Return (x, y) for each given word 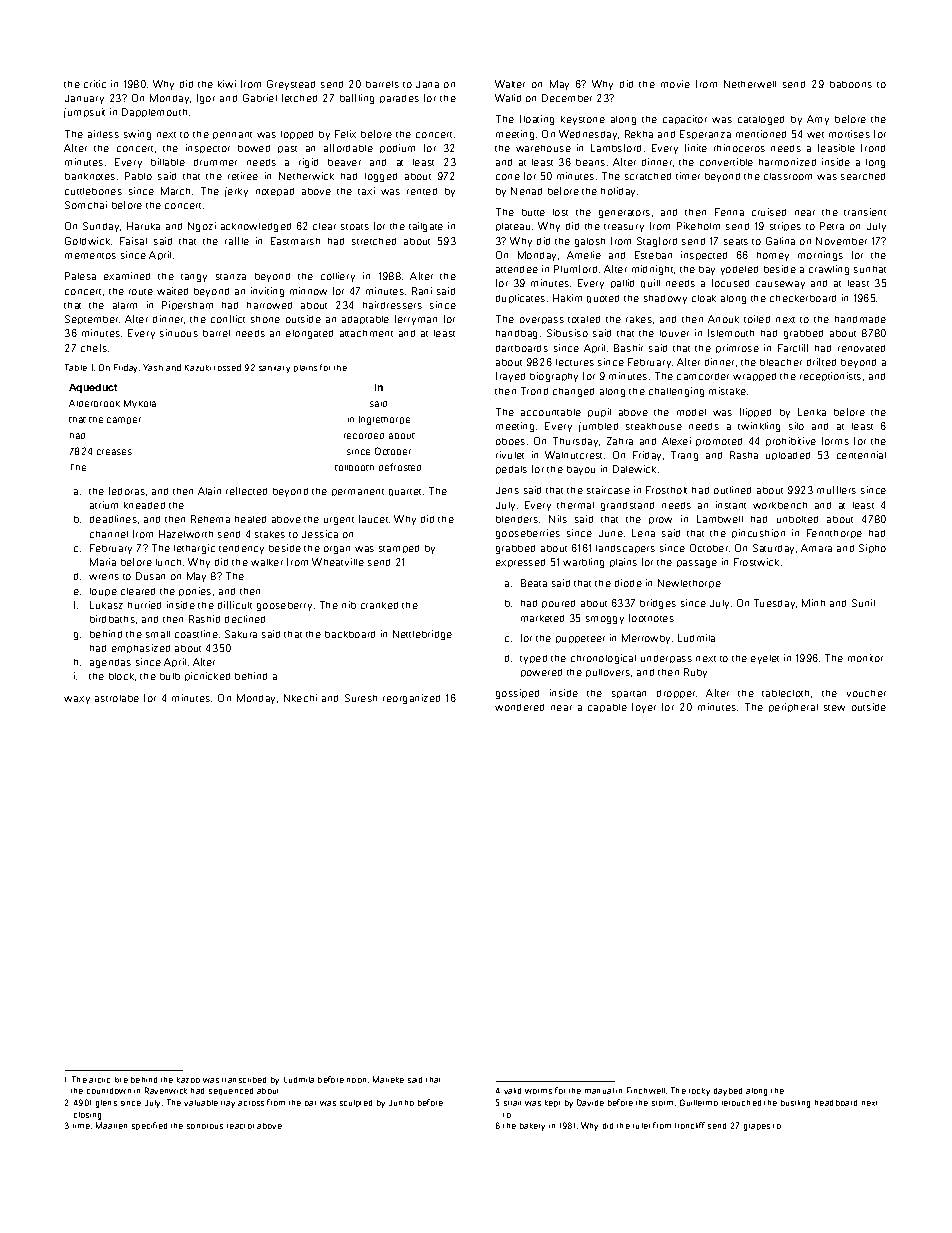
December (567, 98)
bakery (532, 1127)
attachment (366, 333)
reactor (240, 1126)
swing (137, 135)
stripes (785, 226)
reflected (246, 491)
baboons (851, 84)
